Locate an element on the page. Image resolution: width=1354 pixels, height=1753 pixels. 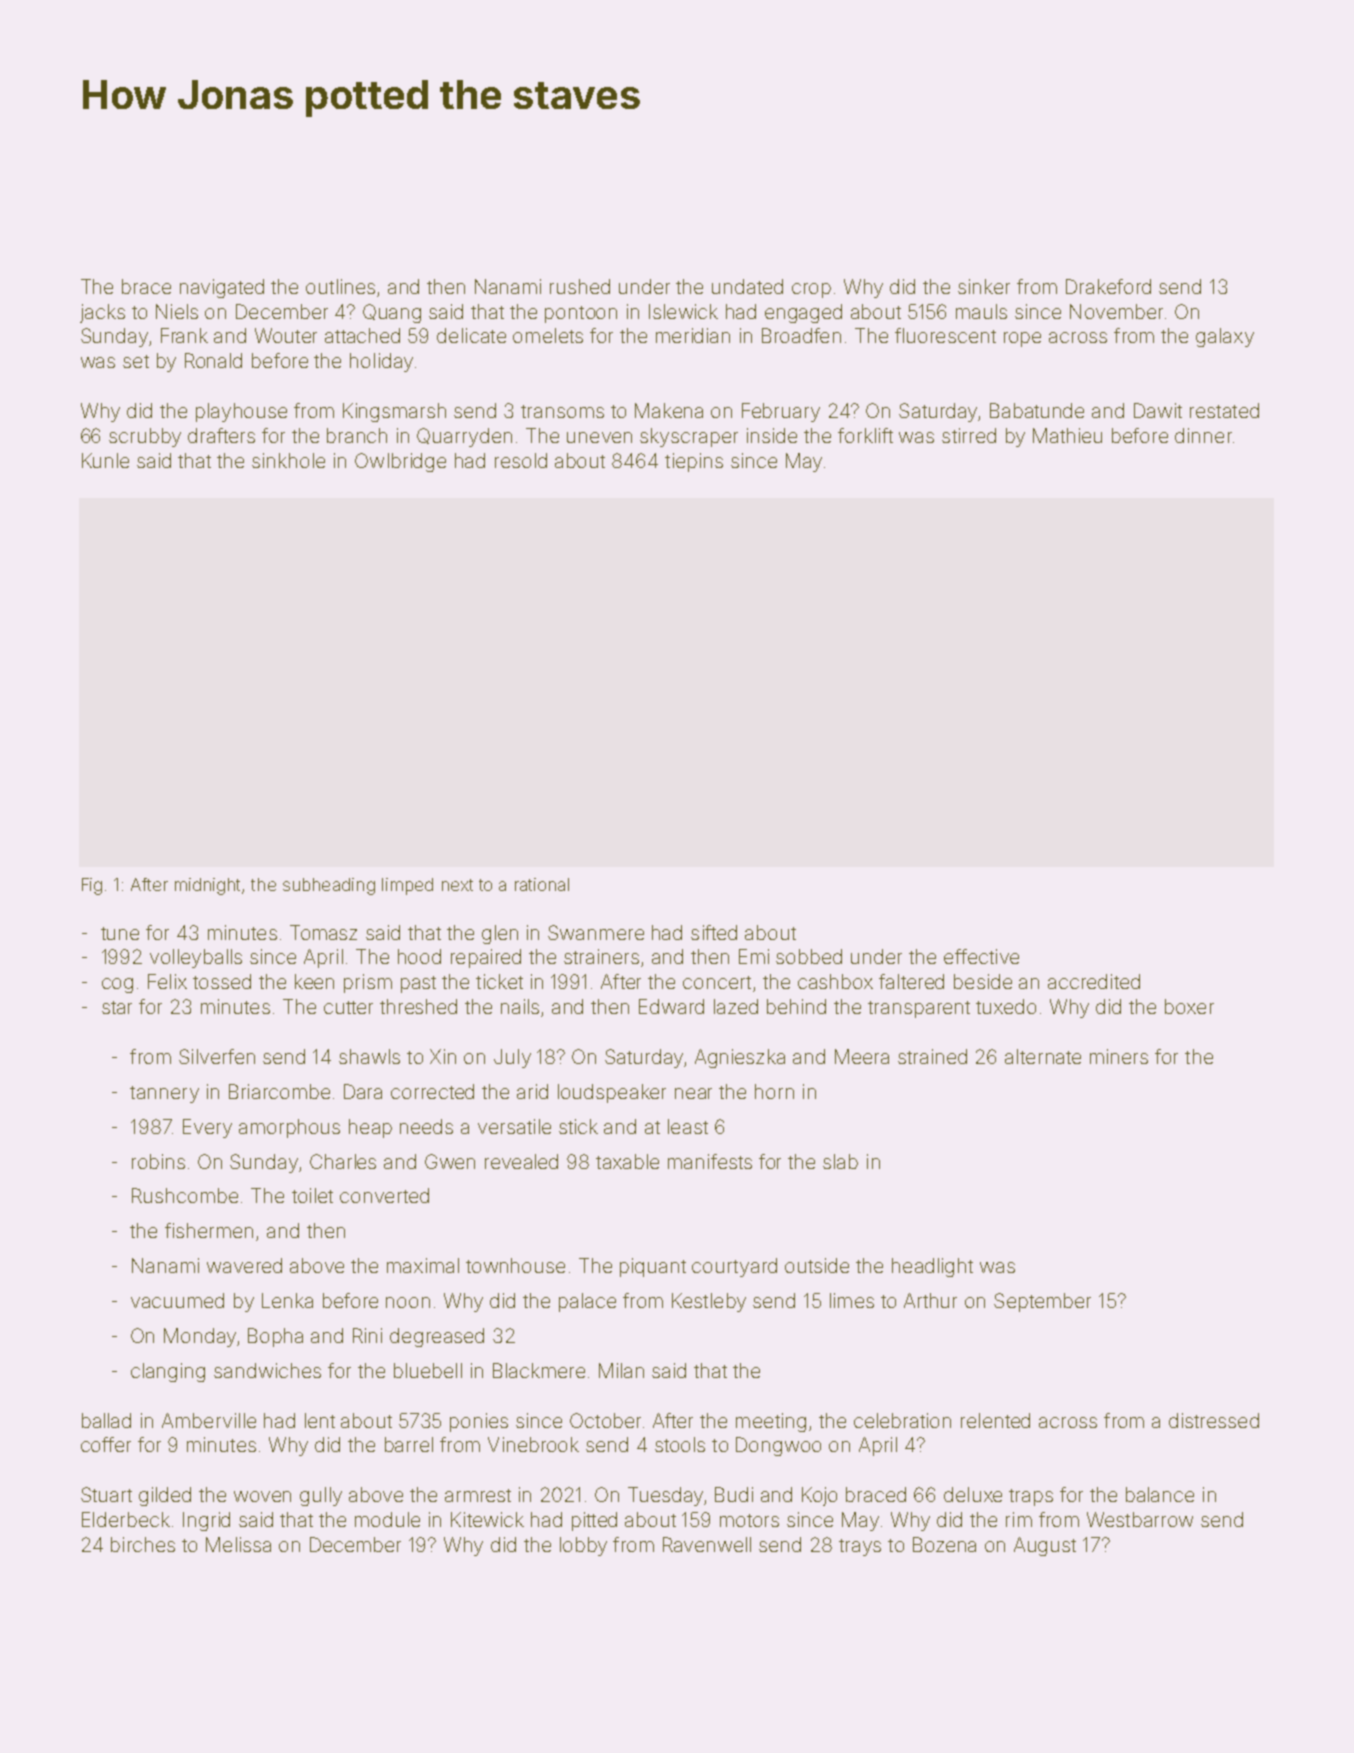
sinkhole is located at coordinates (288, 460).
